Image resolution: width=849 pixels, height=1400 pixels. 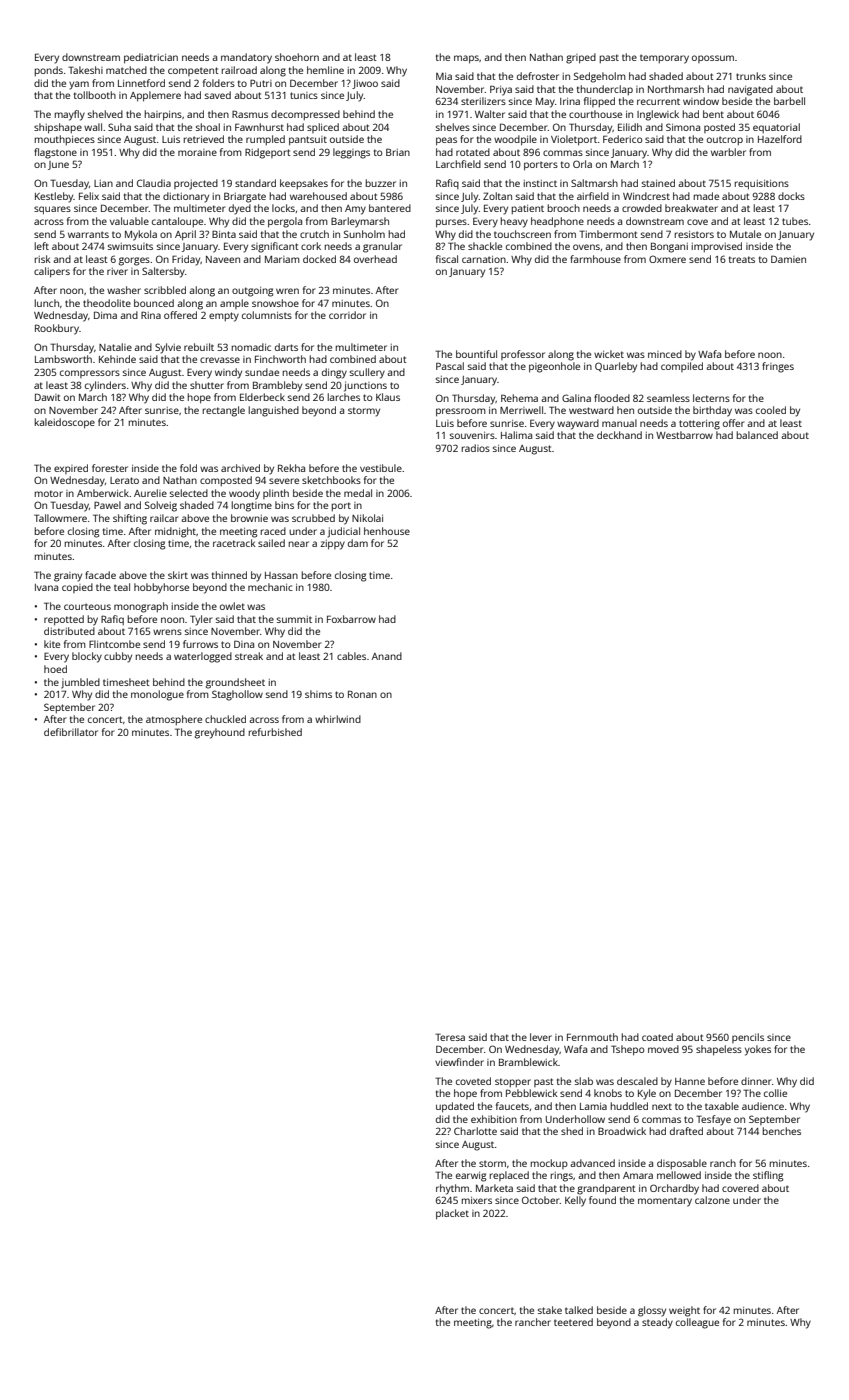 What do you see at coordinates (748, 1038) in the screenshot?
I see `pencils` at bounding box center [748, 1038].
